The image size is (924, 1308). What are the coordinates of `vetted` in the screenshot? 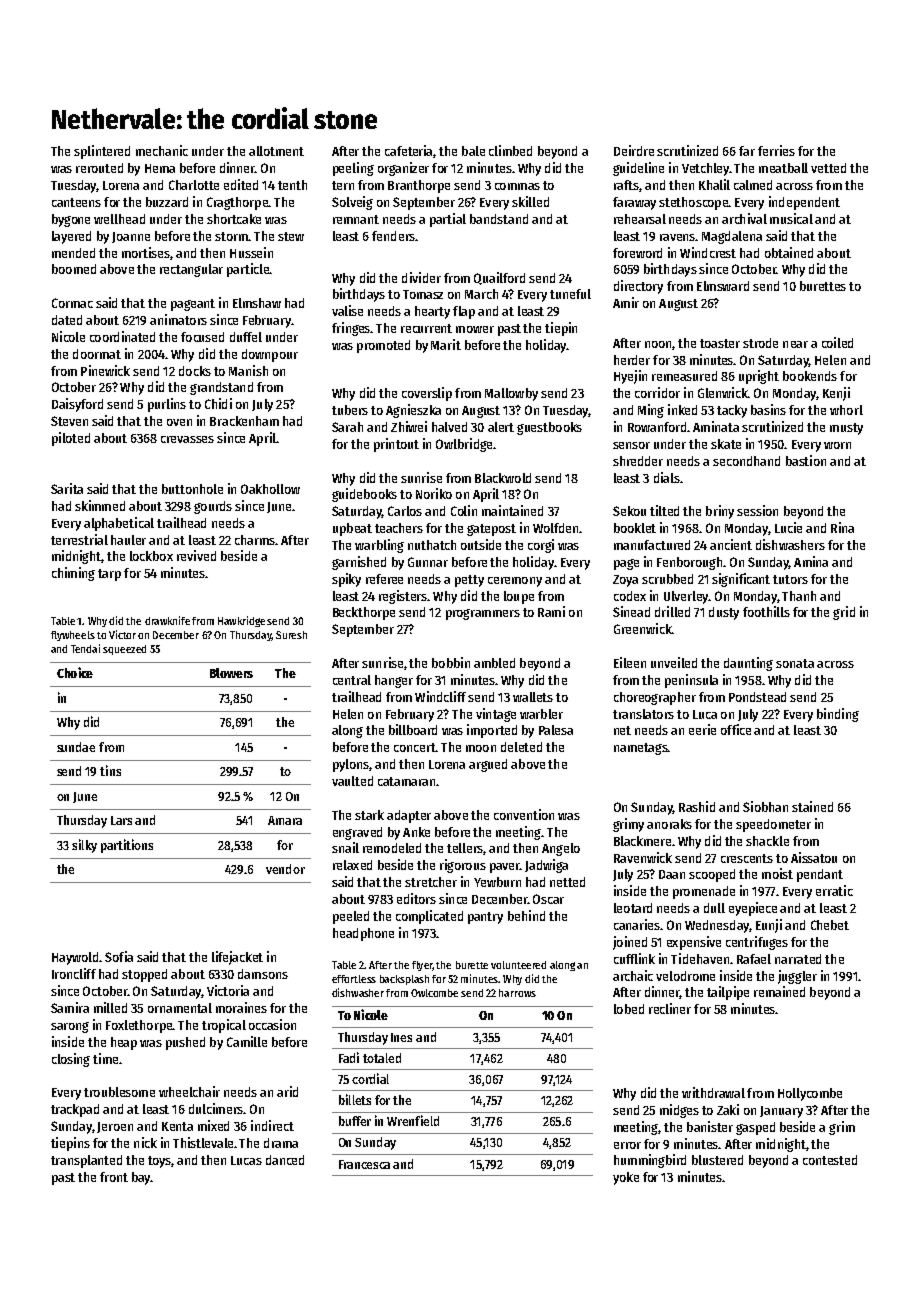 It's located at (828, 168).
